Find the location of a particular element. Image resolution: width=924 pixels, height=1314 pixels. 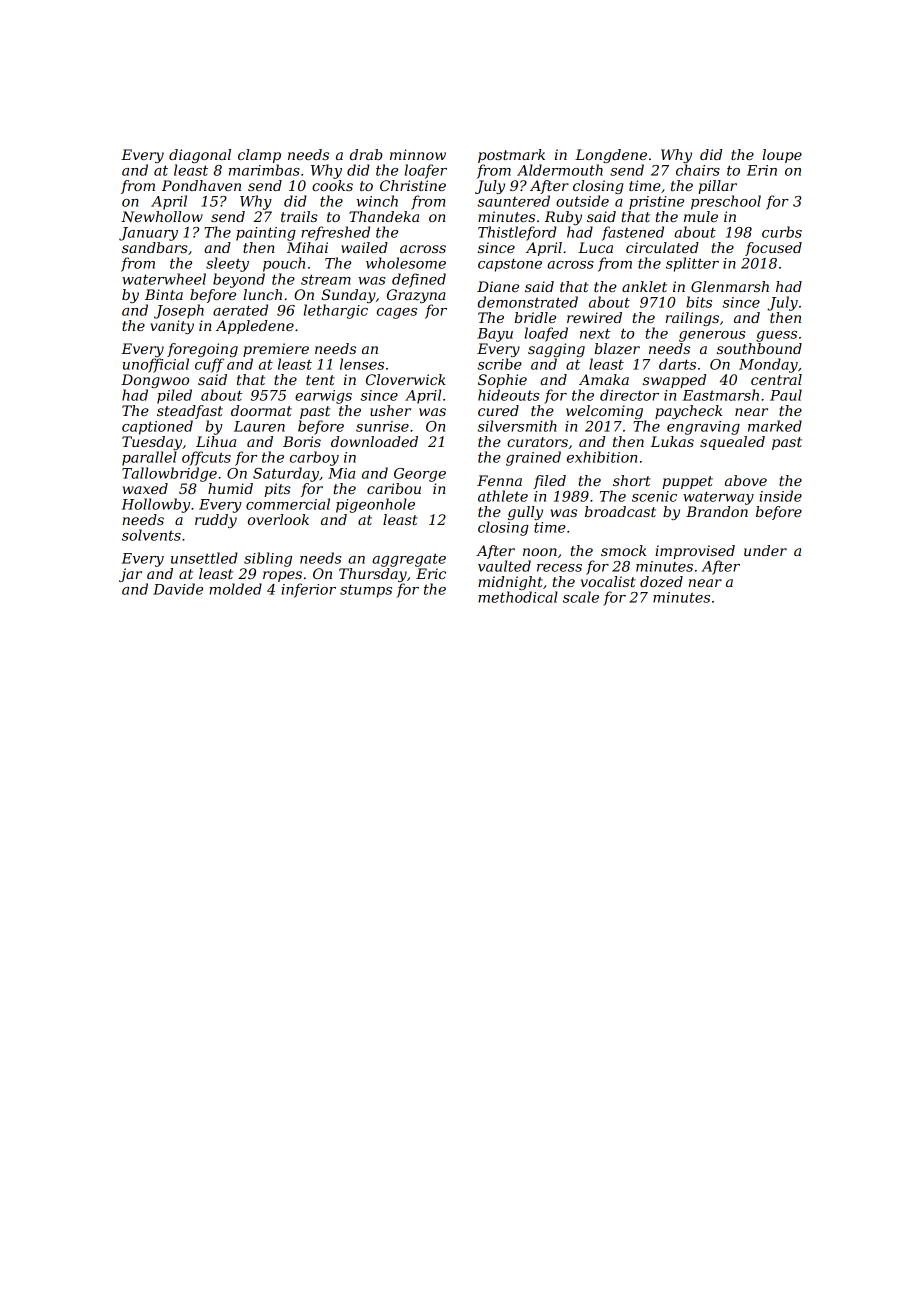

inside is located at coordinates (780, 496).
